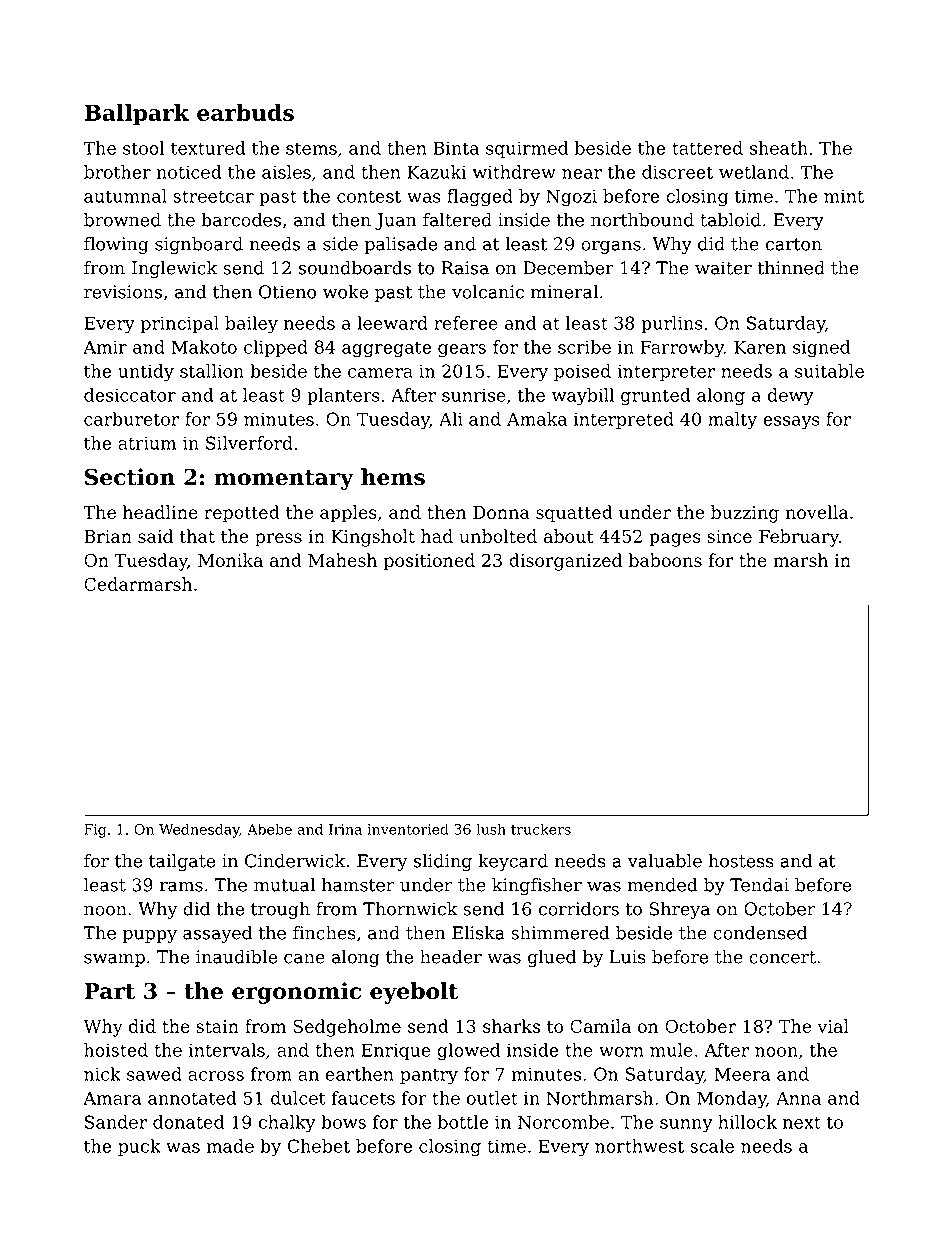 The image size is (952, 1233). What do you see at coordinates (791, 268) in the screenshot?
I see `thinned` at bounding box center [791, 268].
